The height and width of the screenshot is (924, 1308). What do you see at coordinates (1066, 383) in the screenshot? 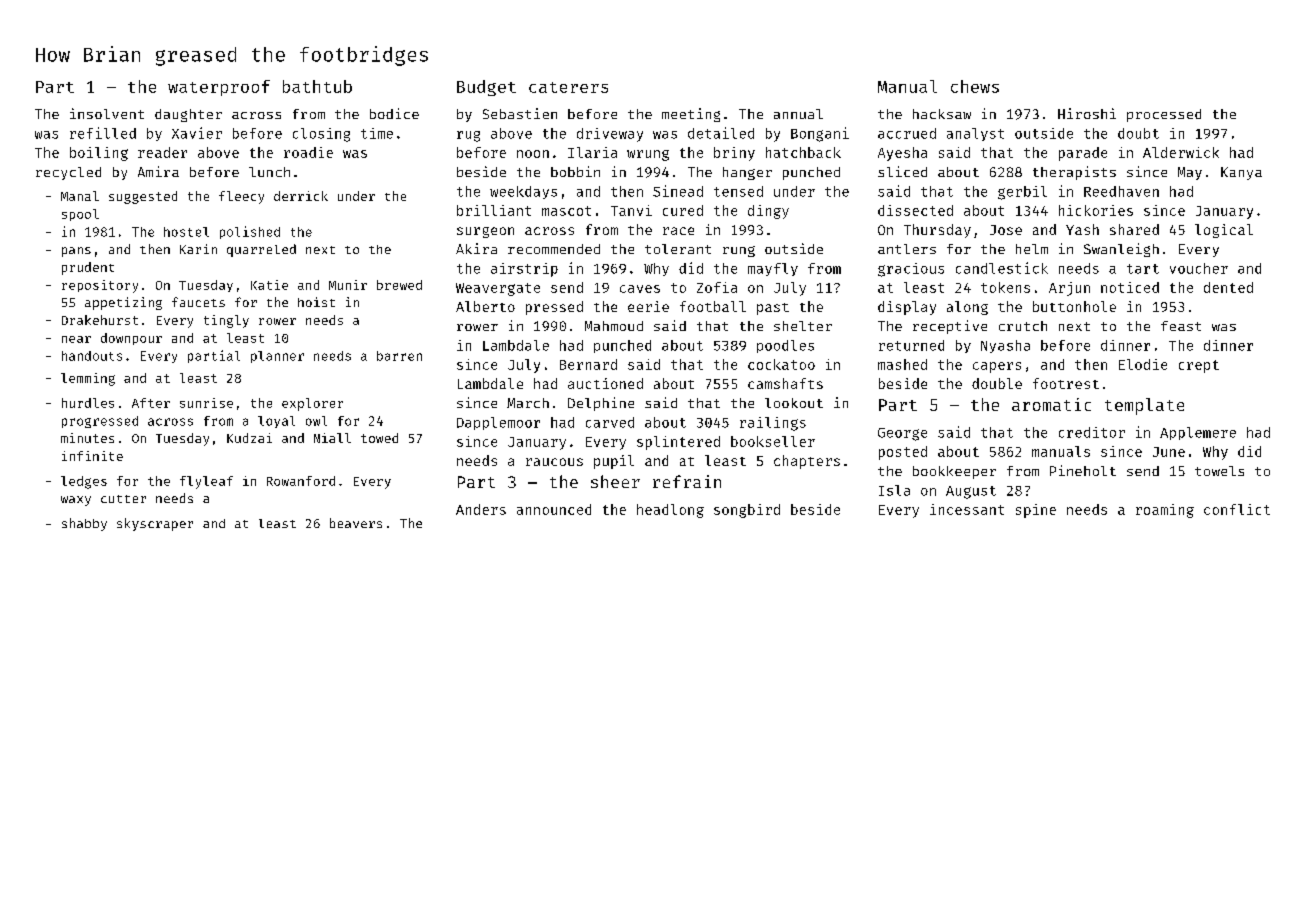
I see `footrest` at bounding box center [1066, 383].
